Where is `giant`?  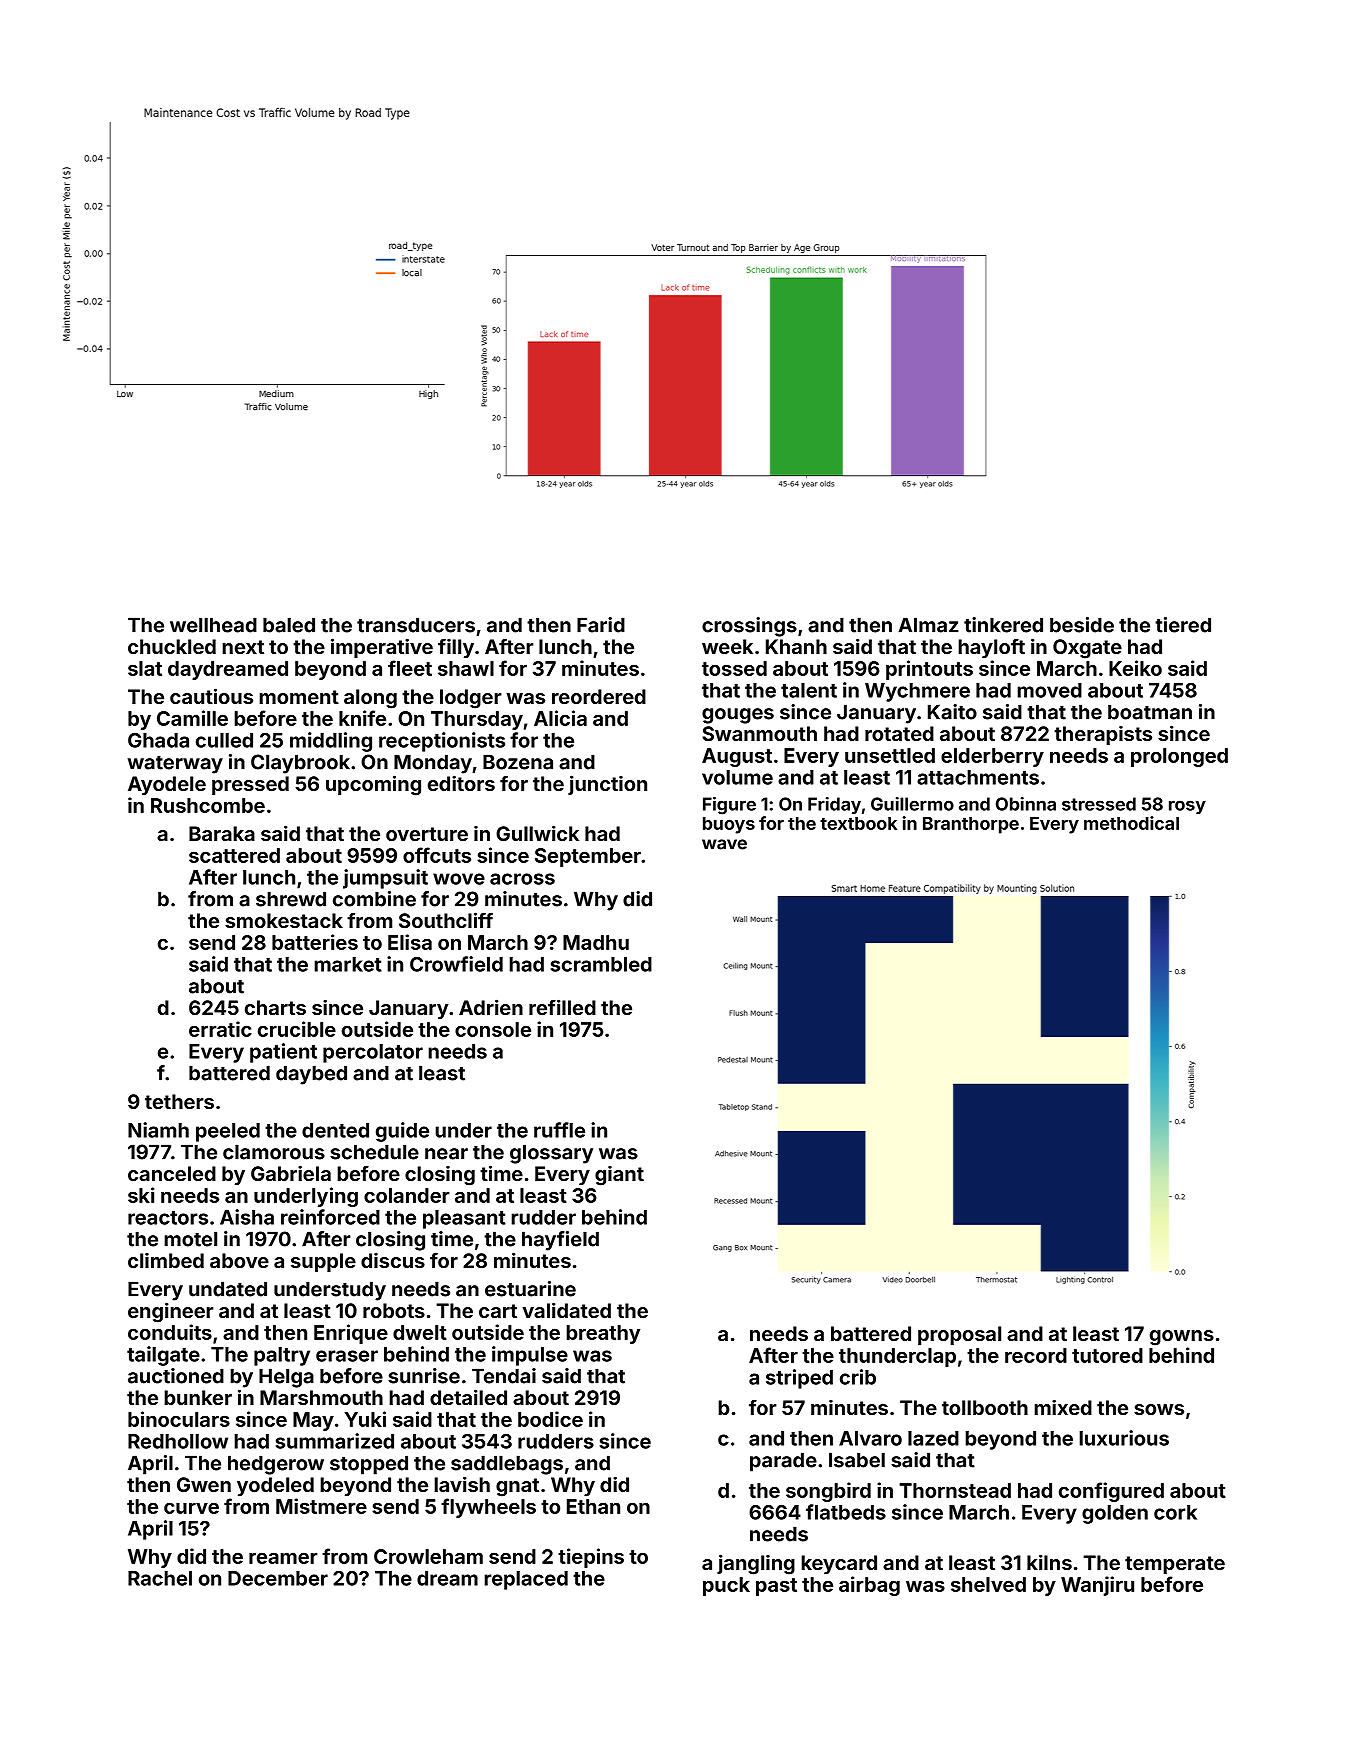
giant is located at coordinates (619, 1176).
